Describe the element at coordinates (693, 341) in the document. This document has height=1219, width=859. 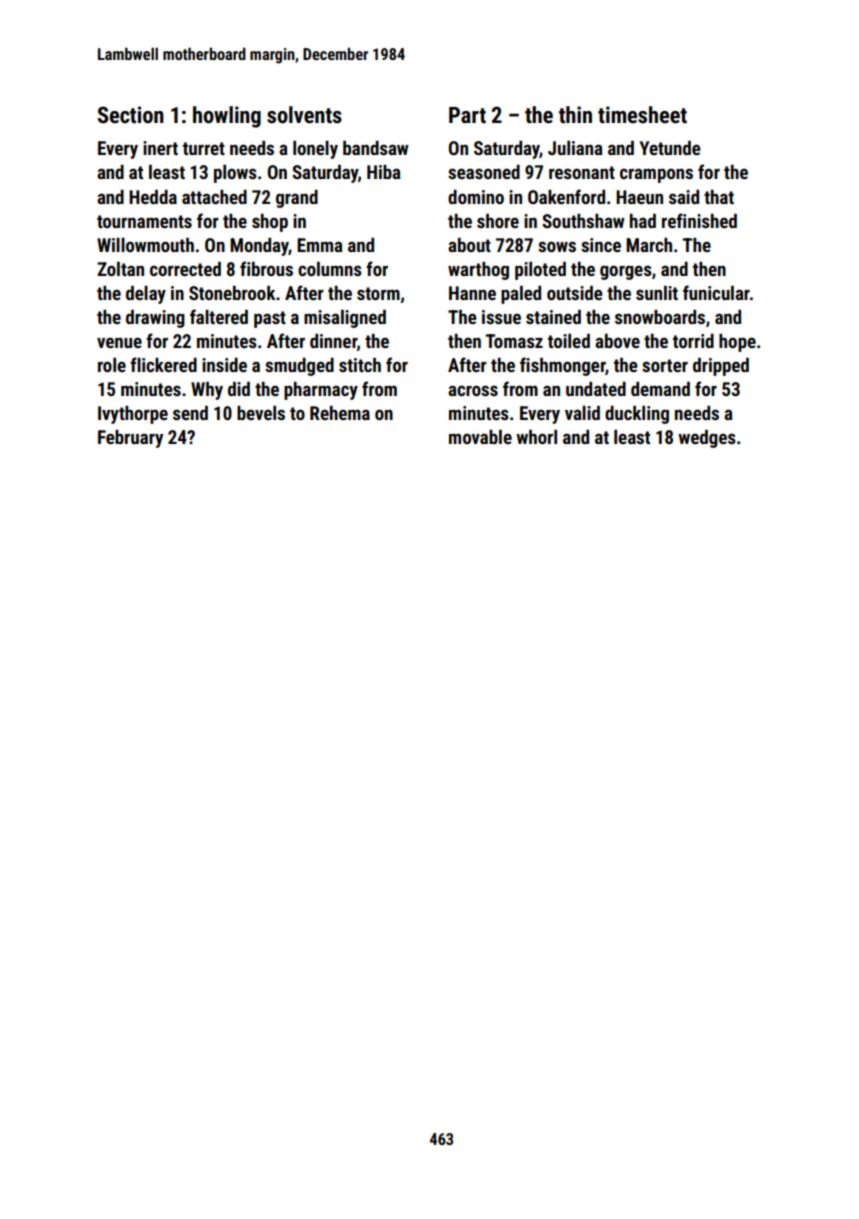
I see `torrid` at that location.
